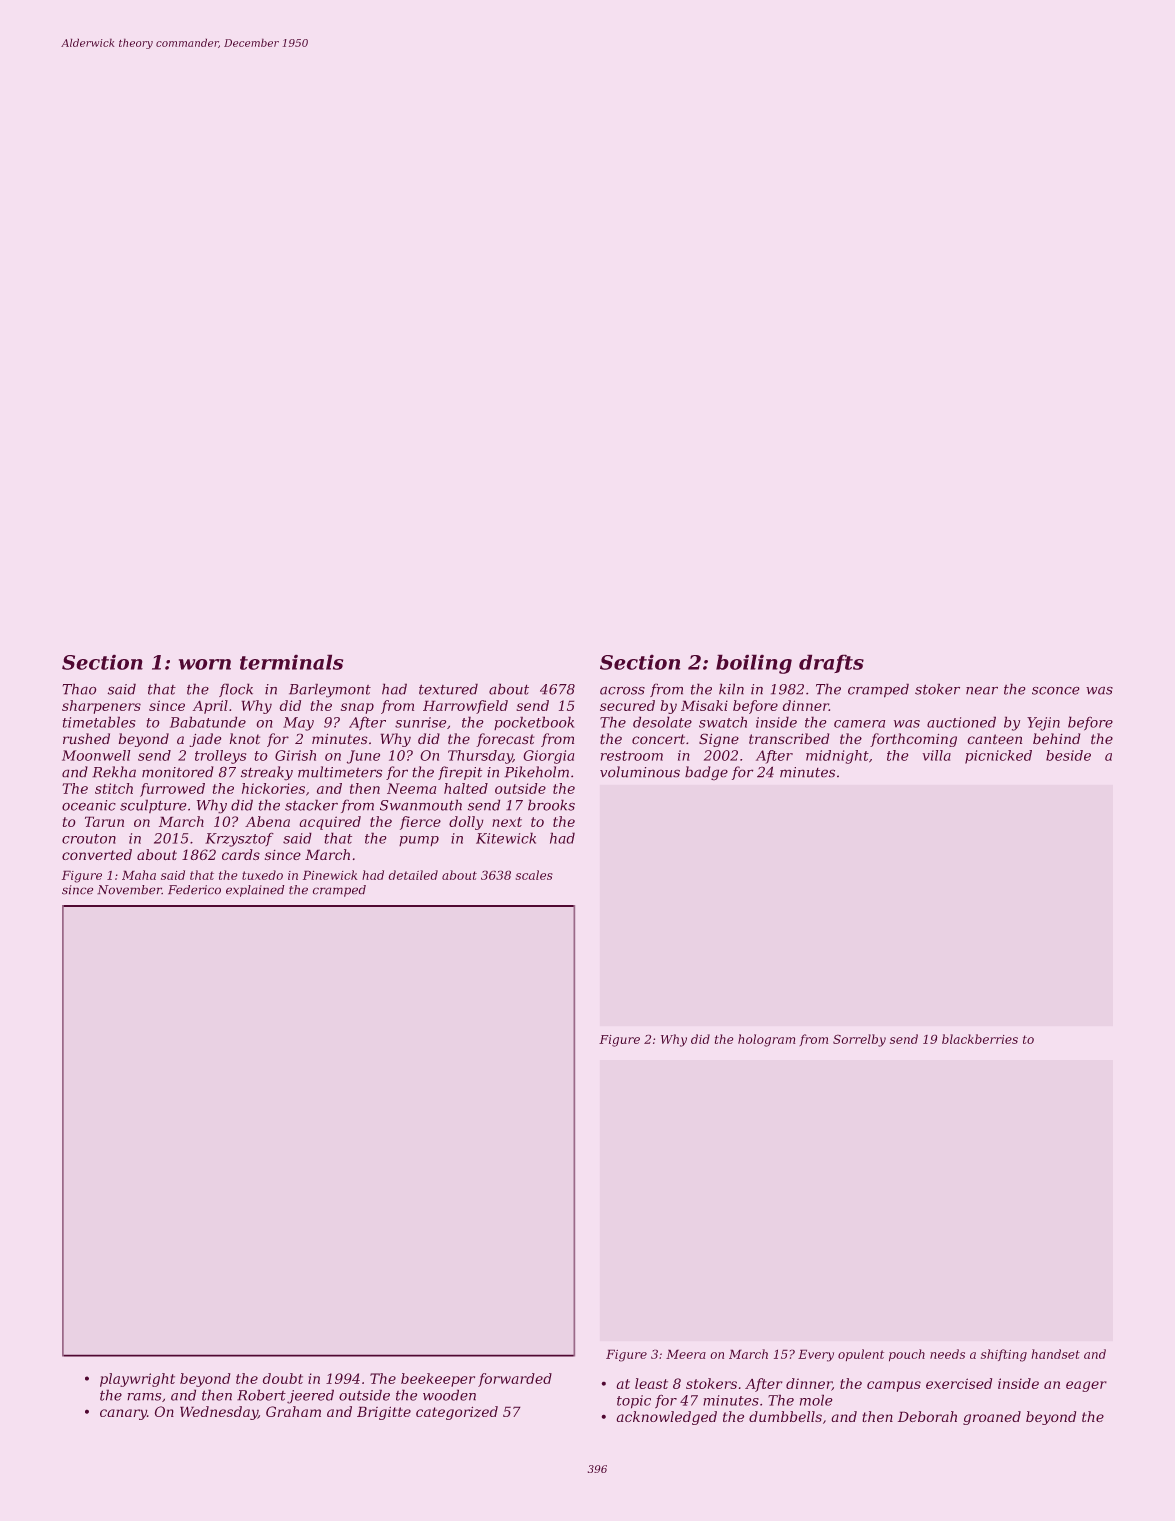 This screenshot has width=1175, height=1521. I want to click on least, so click(651, 1383).
